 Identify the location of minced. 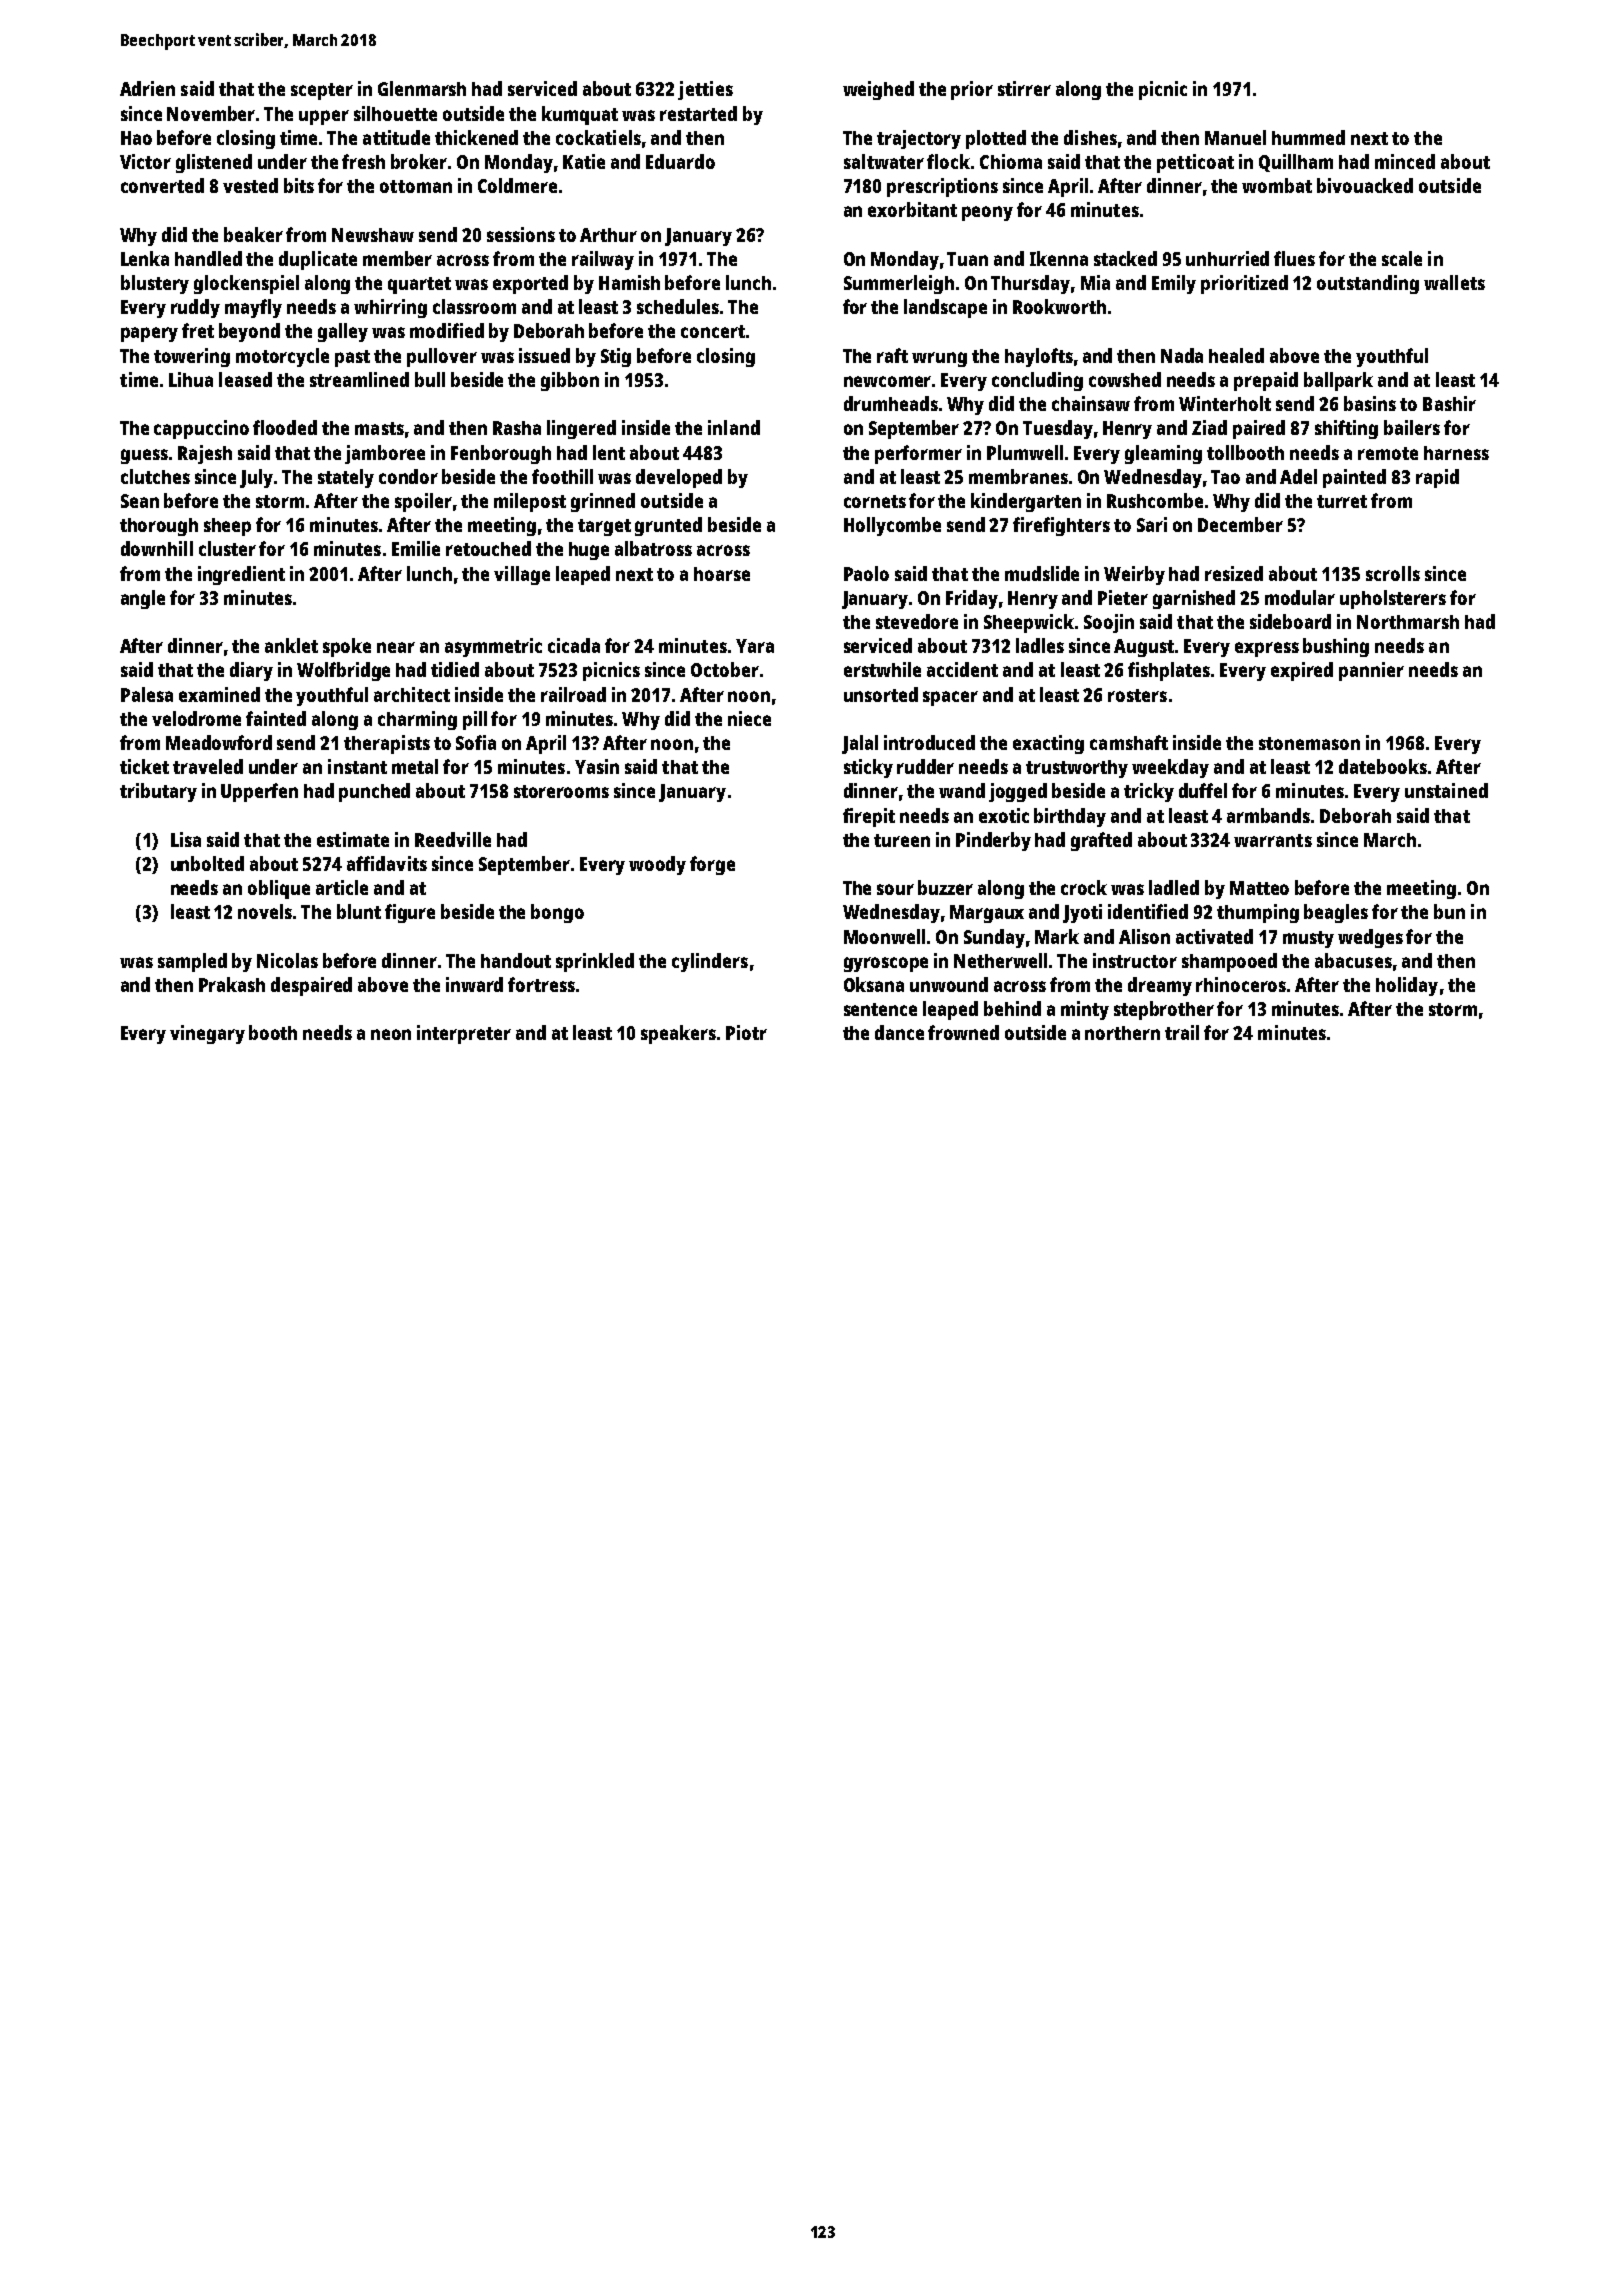
(1405, 161).
